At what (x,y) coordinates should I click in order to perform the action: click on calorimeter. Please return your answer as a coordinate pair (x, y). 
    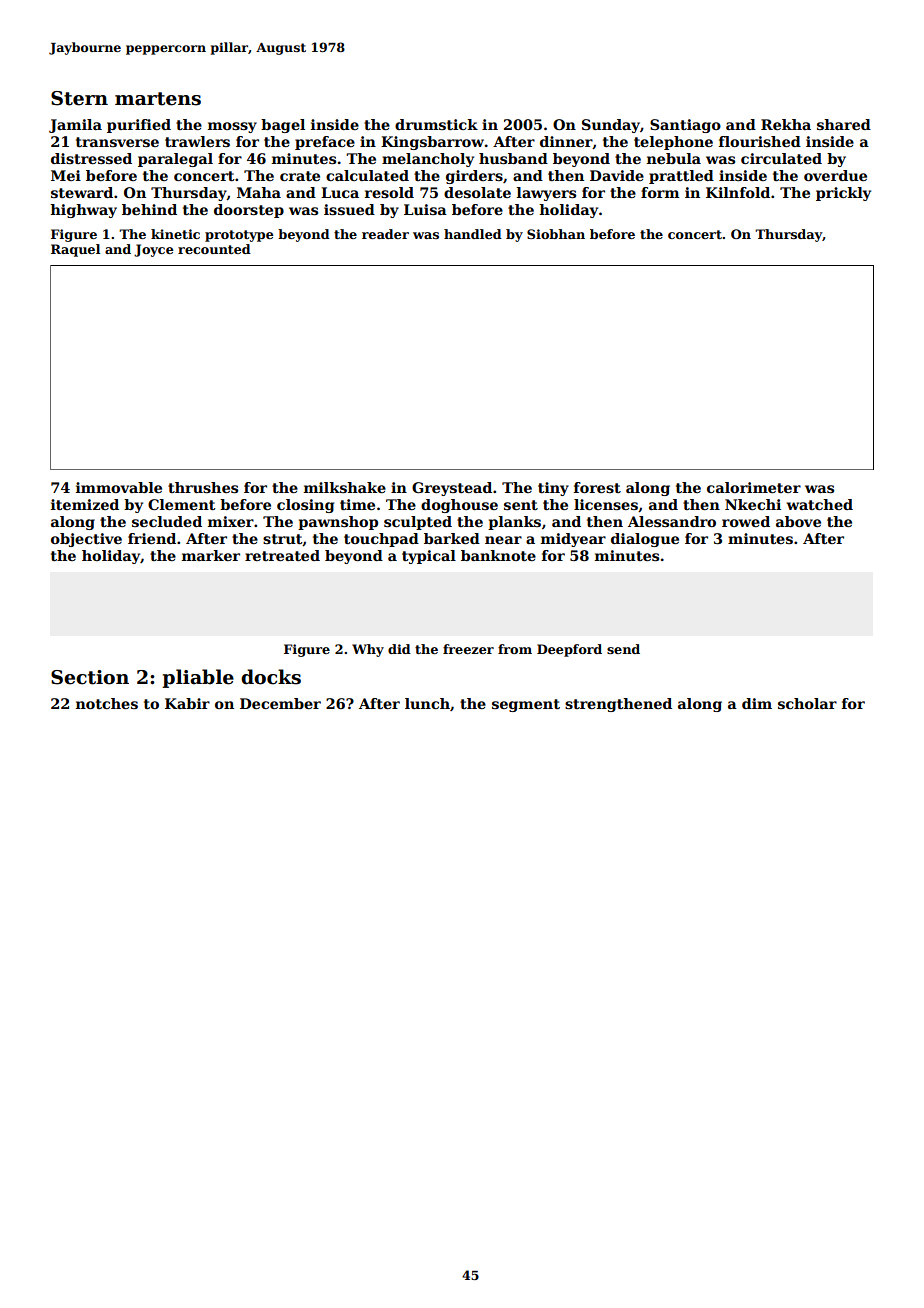
    Looking at the image, I should click on (754, 487).
